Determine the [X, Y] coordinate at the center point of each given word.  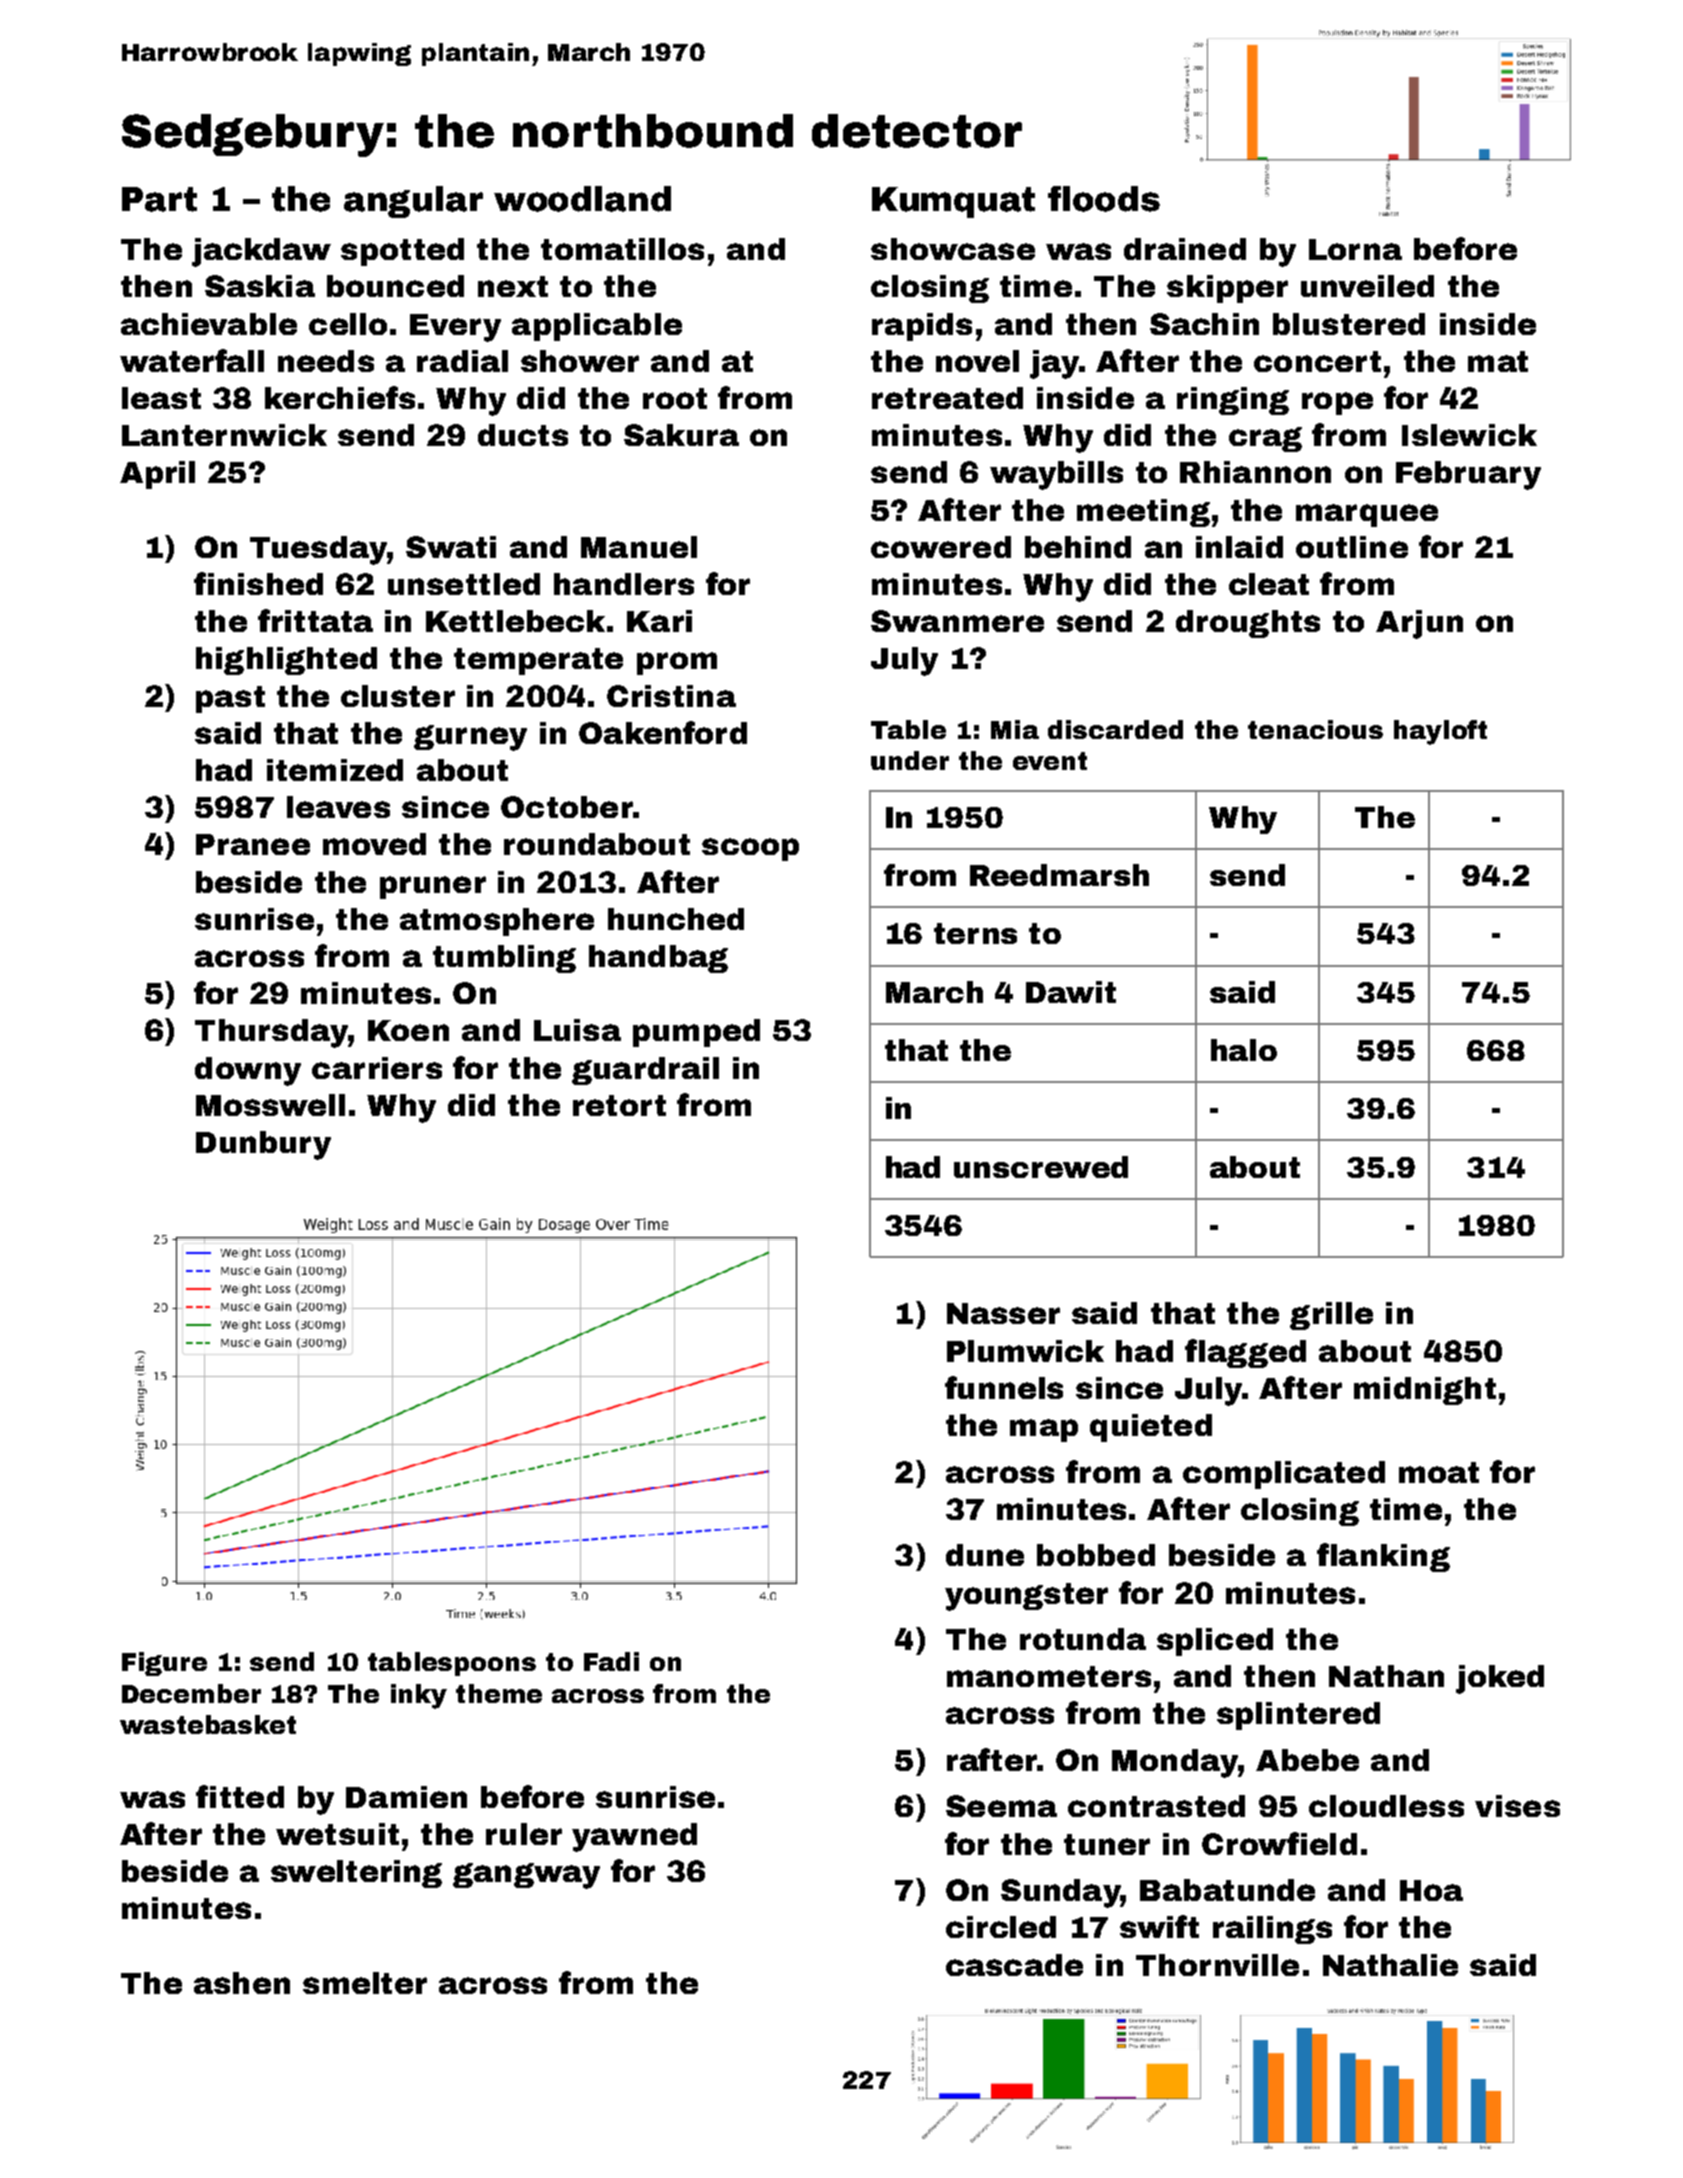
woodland [582, 199]
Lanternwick [224, 435]
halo [1244, 1050]
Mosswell [270, 1105]
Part [159, 199]
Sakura [681, 435]
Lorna [1355, 249]
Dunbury [263, 1145]
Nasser [1003, 1313]
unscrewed [1041, 1167]
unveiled [1367, 286]
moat [1439, 1472]
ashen [242, 1983]
